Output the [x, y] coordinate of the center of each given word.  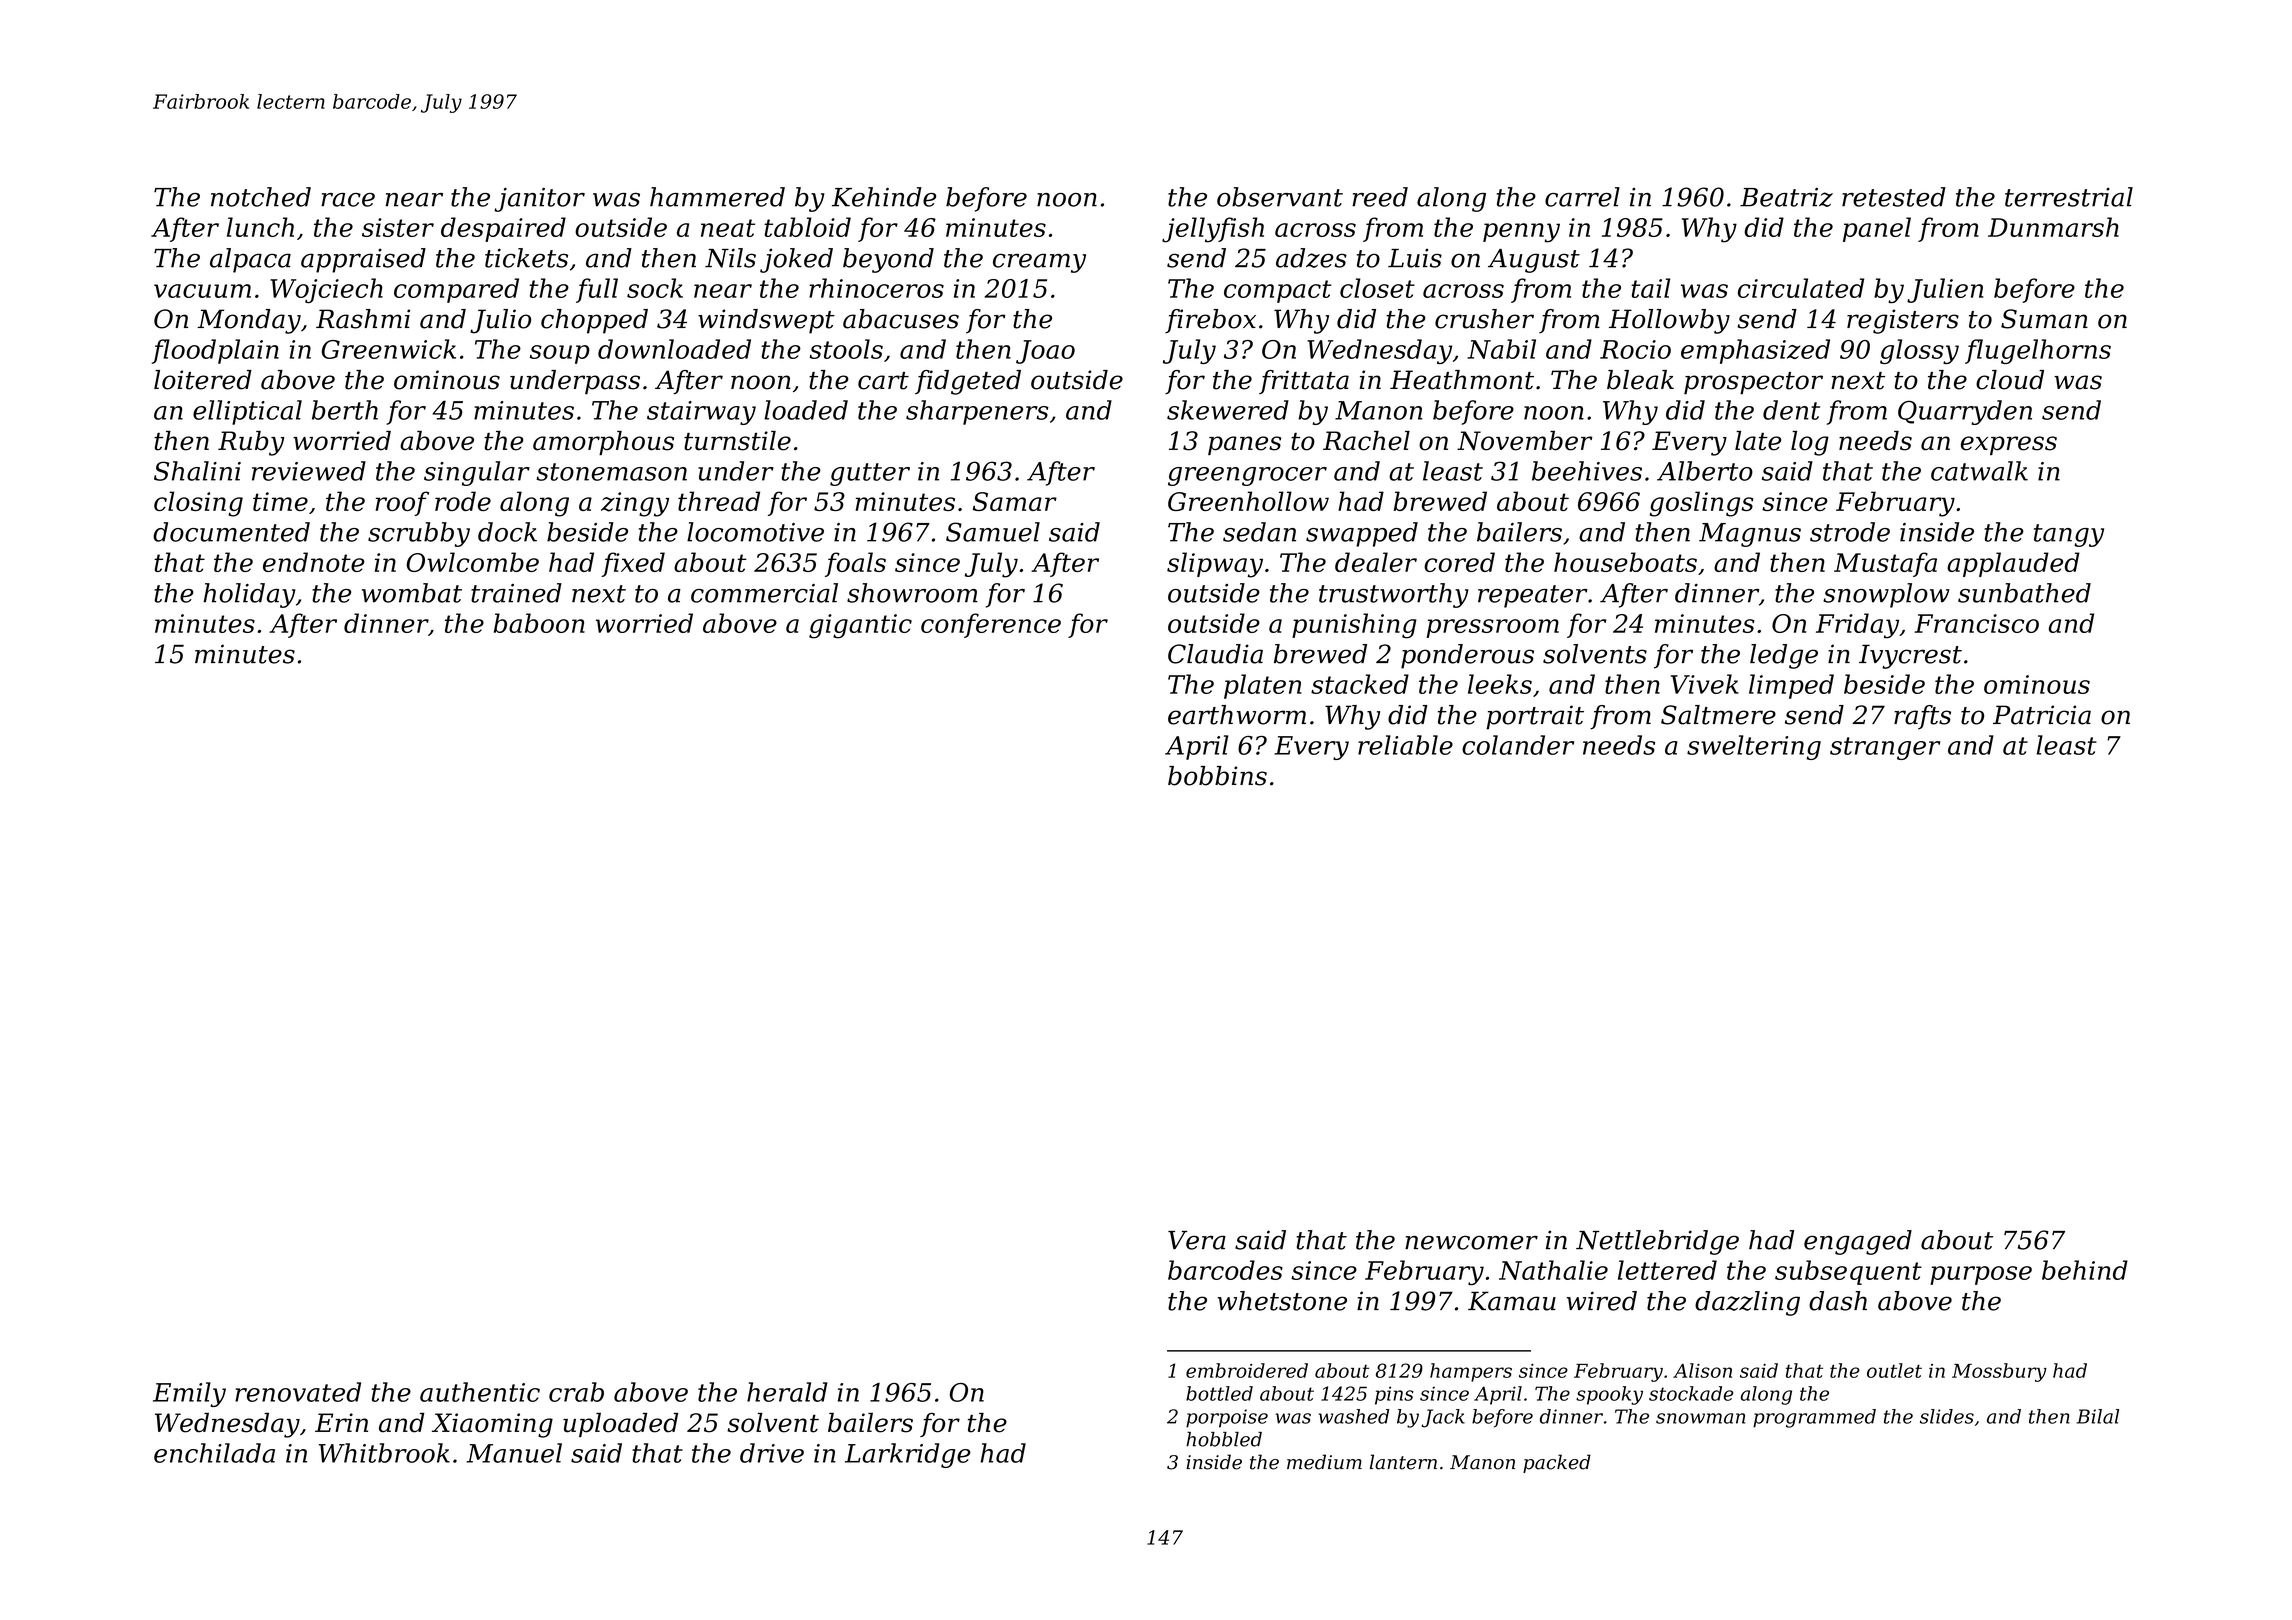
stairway [701, 413]
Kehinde [884, 197]
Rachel [1366, 441]
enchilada [214, 1453]
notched [261, 197]
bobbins [1217, 776]
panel [1877, 229]
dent [1791, 410]
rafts [1922, 717]
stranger [1885, 748]
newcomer [1471, 1242]
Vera [1197, 1240]
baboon [539, 623]
